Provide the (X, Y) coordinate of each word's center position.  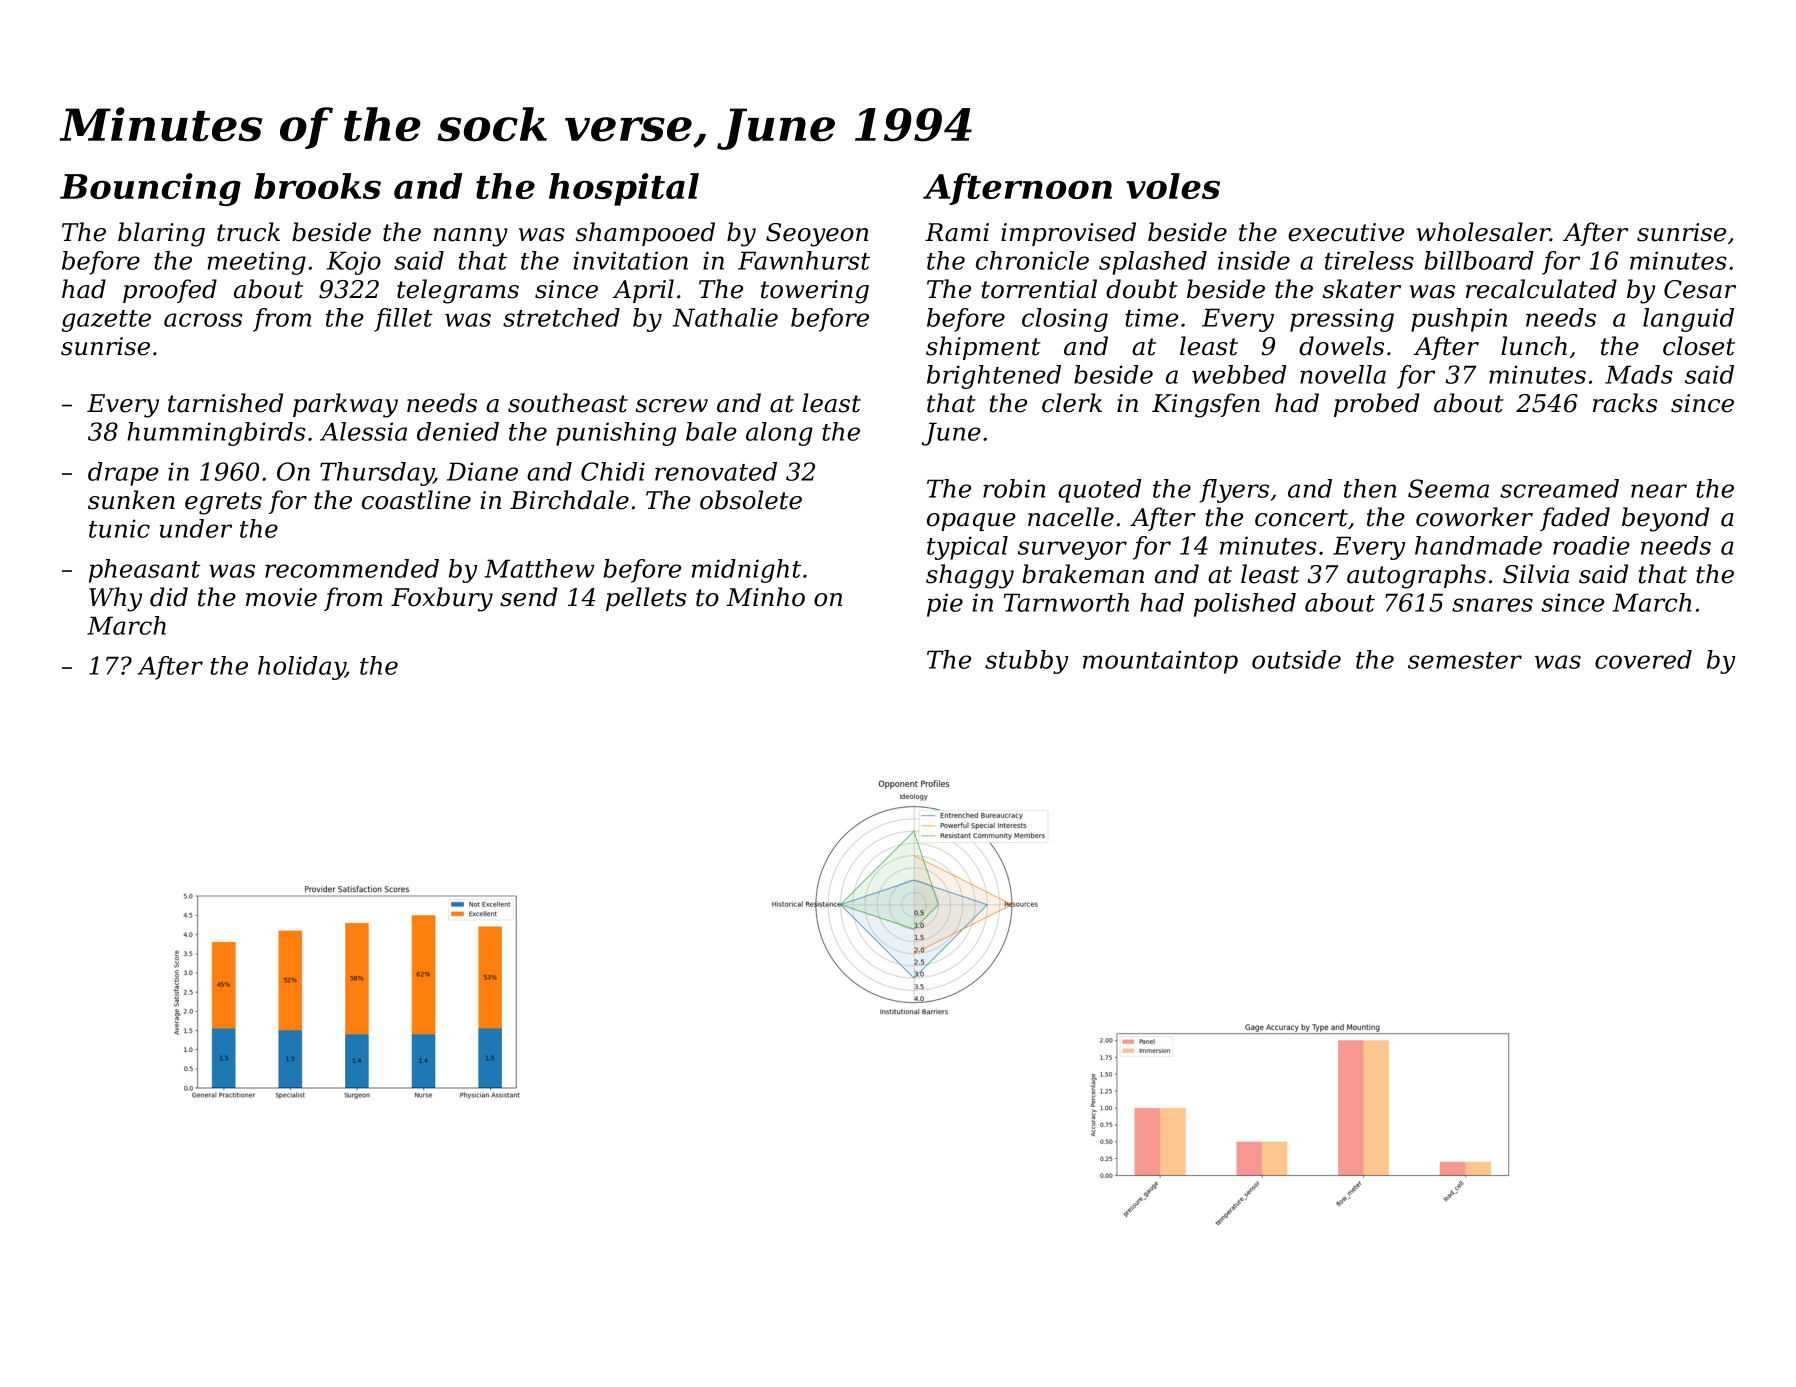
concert (1301, 518)
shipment (983, 348)
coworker (1474, 517)
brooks (317, 186)
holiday (301, 668)
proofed (170, 291)
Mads (1639, 374)
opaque (971, 522)
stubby (1027, 662)
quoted (1099, 491)
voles (1173, 186)
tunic (119, 528)
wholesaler (1483, 232)
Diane (482, 471)
